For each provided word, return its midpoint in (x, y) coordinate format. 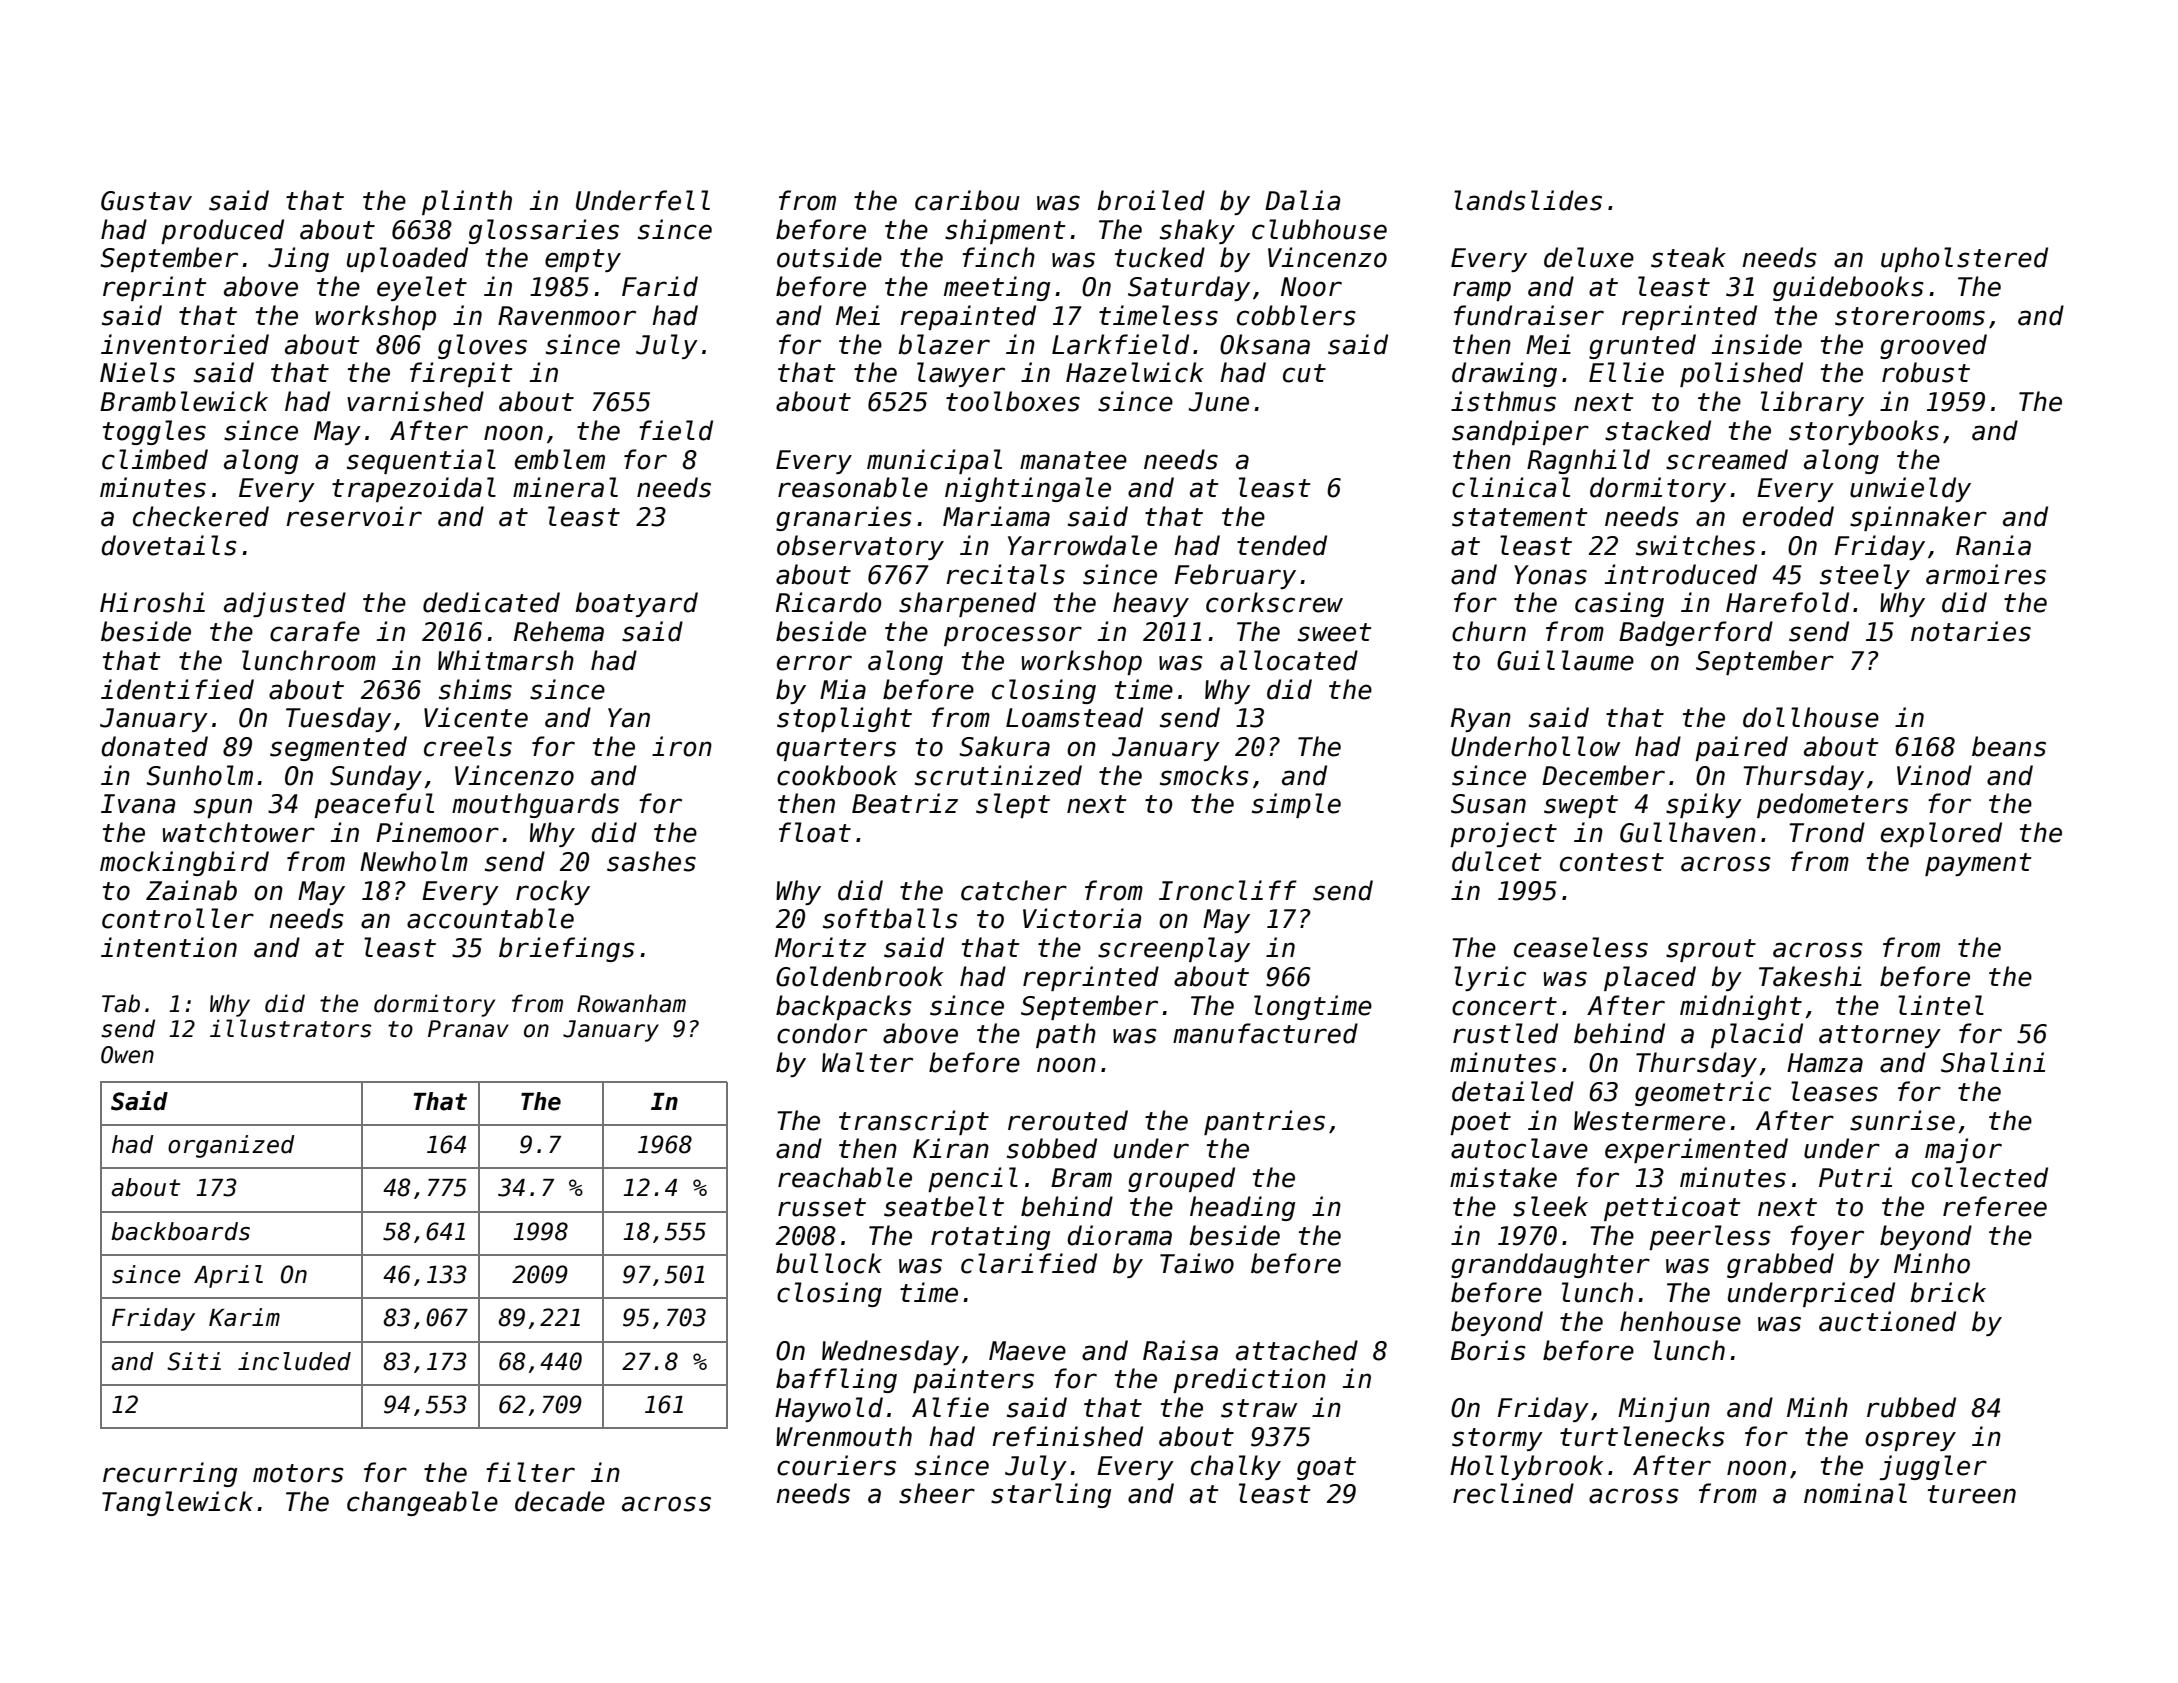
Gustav (146, 201)
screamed (1727, 459)
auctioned (1887, 1321)
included (294, 1361)
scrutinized (998, 775)
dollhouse (1811, 717)
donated (154, 746)
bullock (829, 1263)
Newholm (414, 861)
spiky (1704, 805)
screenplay (1174, 949)
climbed (155, 459)
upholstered (1964, 259)
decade (560, 1501)
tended (1282, 545)
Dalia (1302, 200)
